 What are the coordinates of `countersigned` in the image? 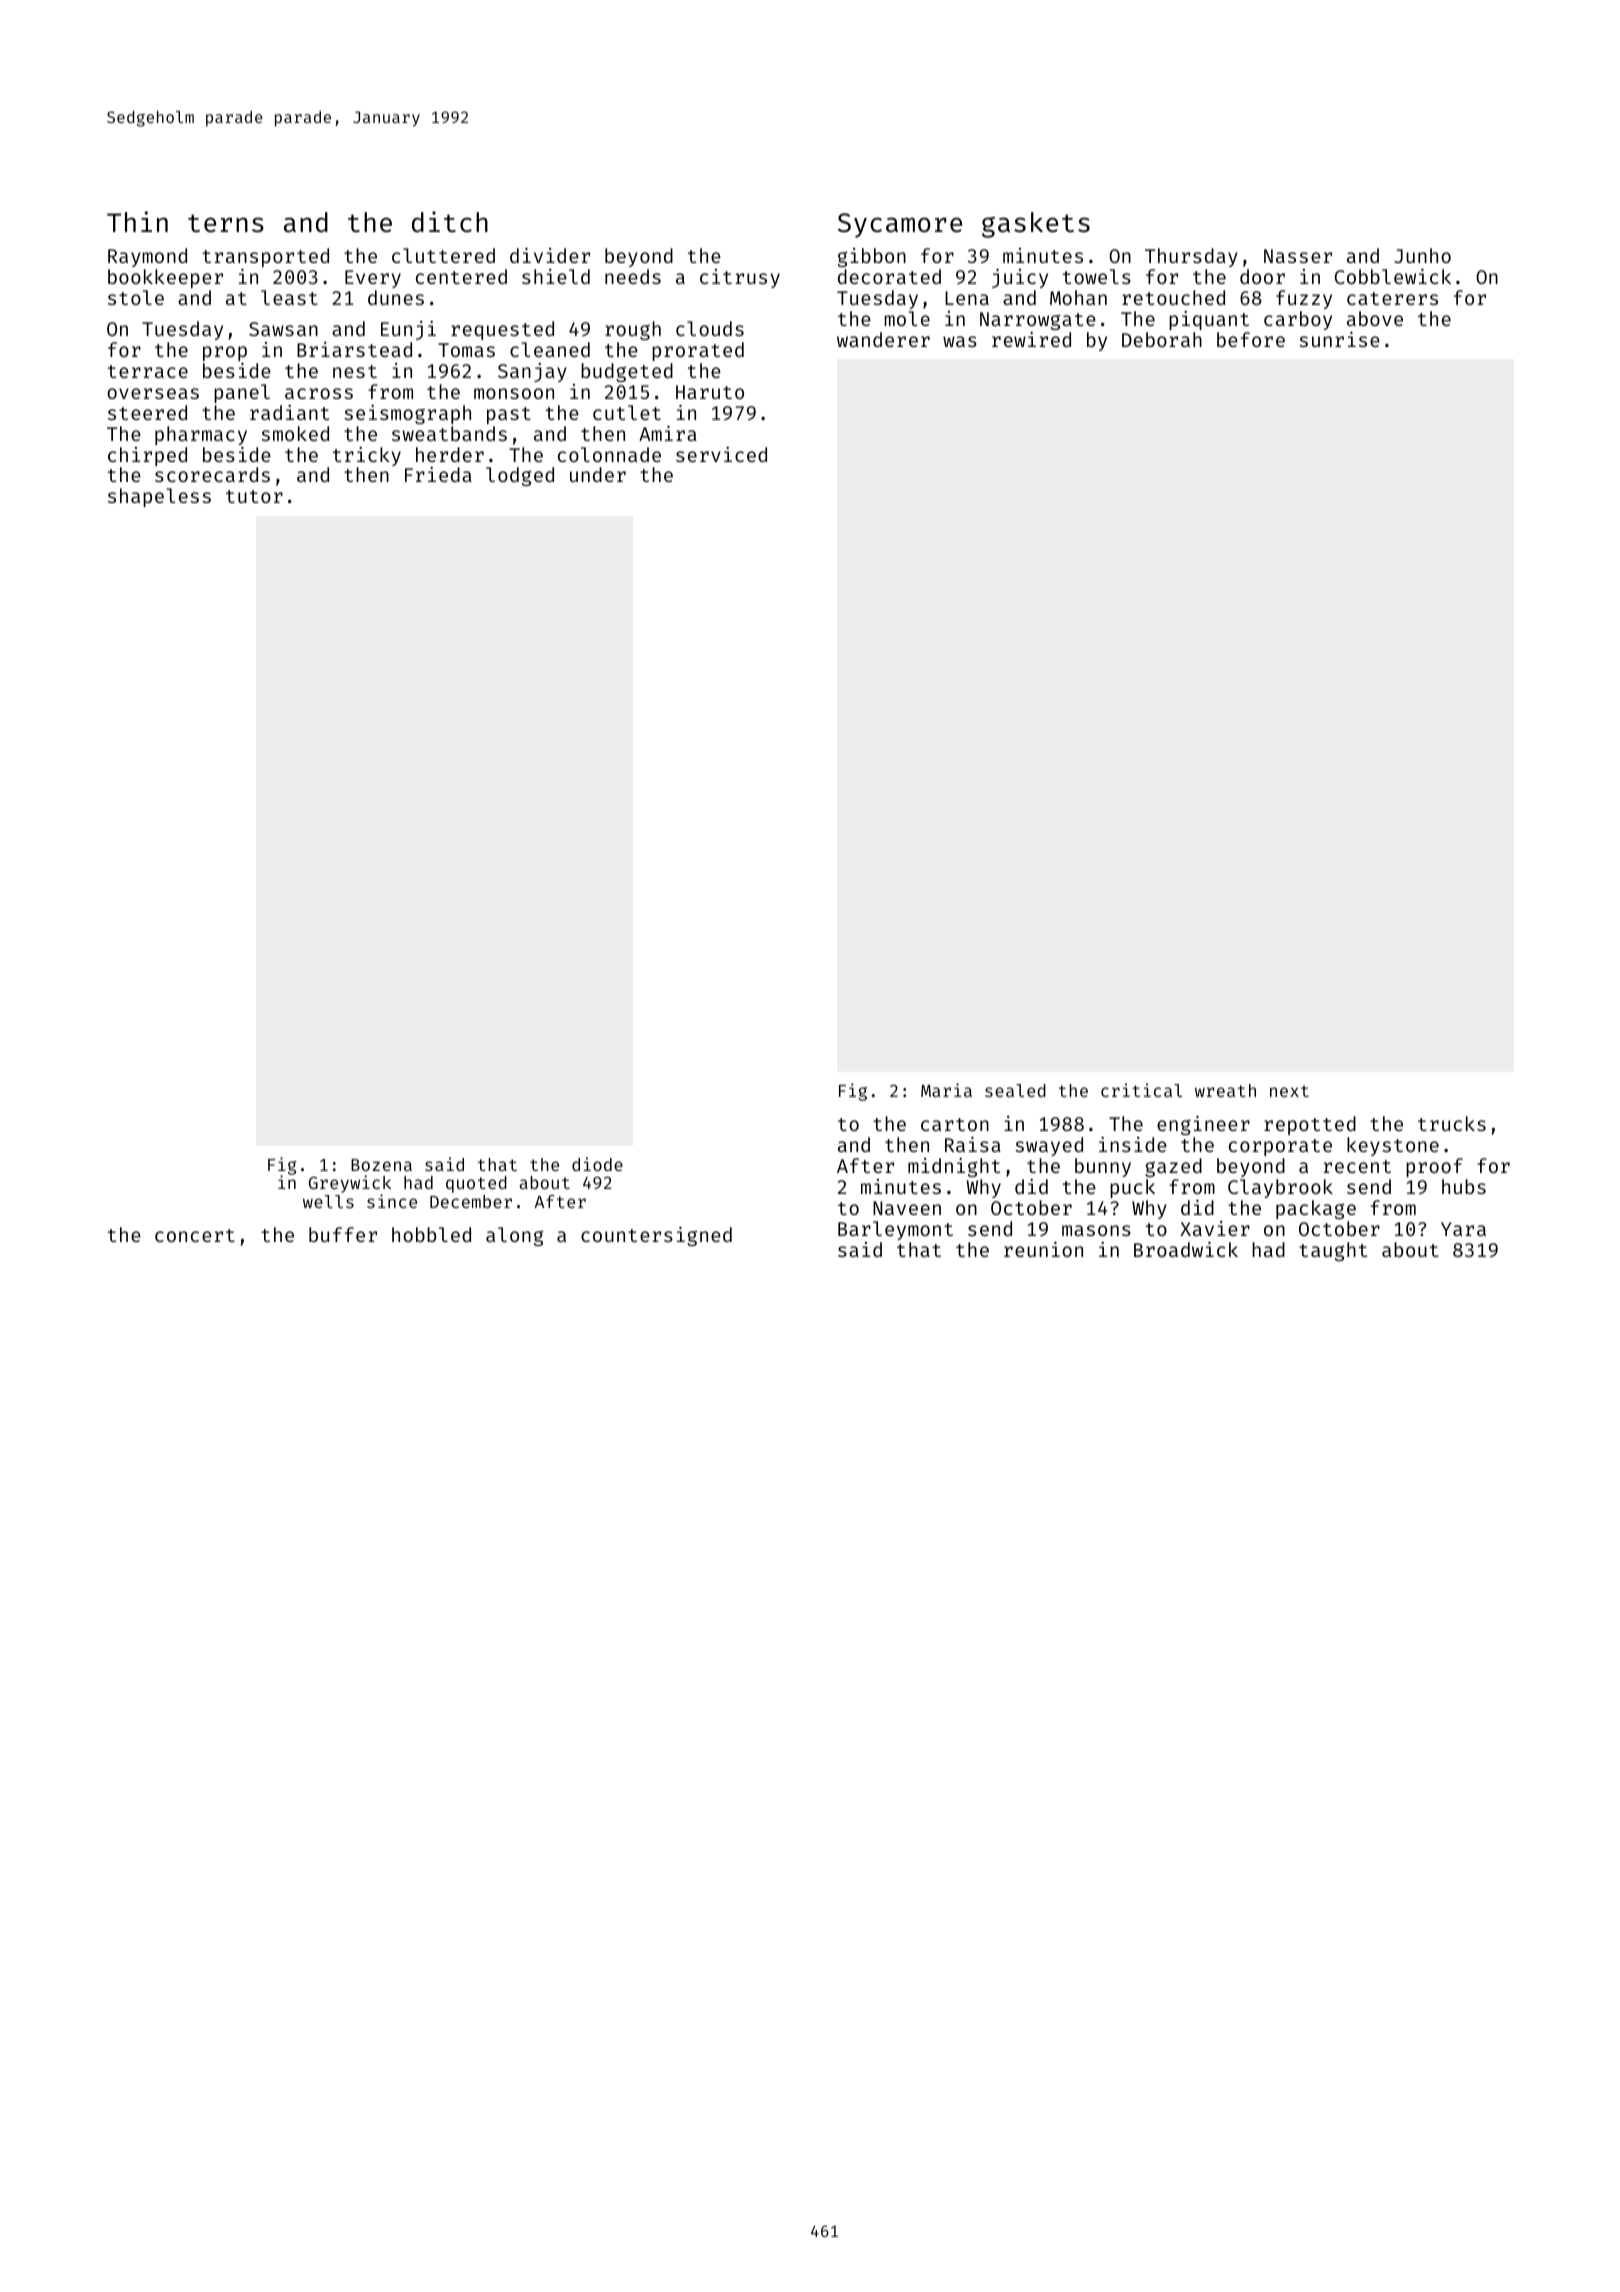 It's located at (656, 1236).
